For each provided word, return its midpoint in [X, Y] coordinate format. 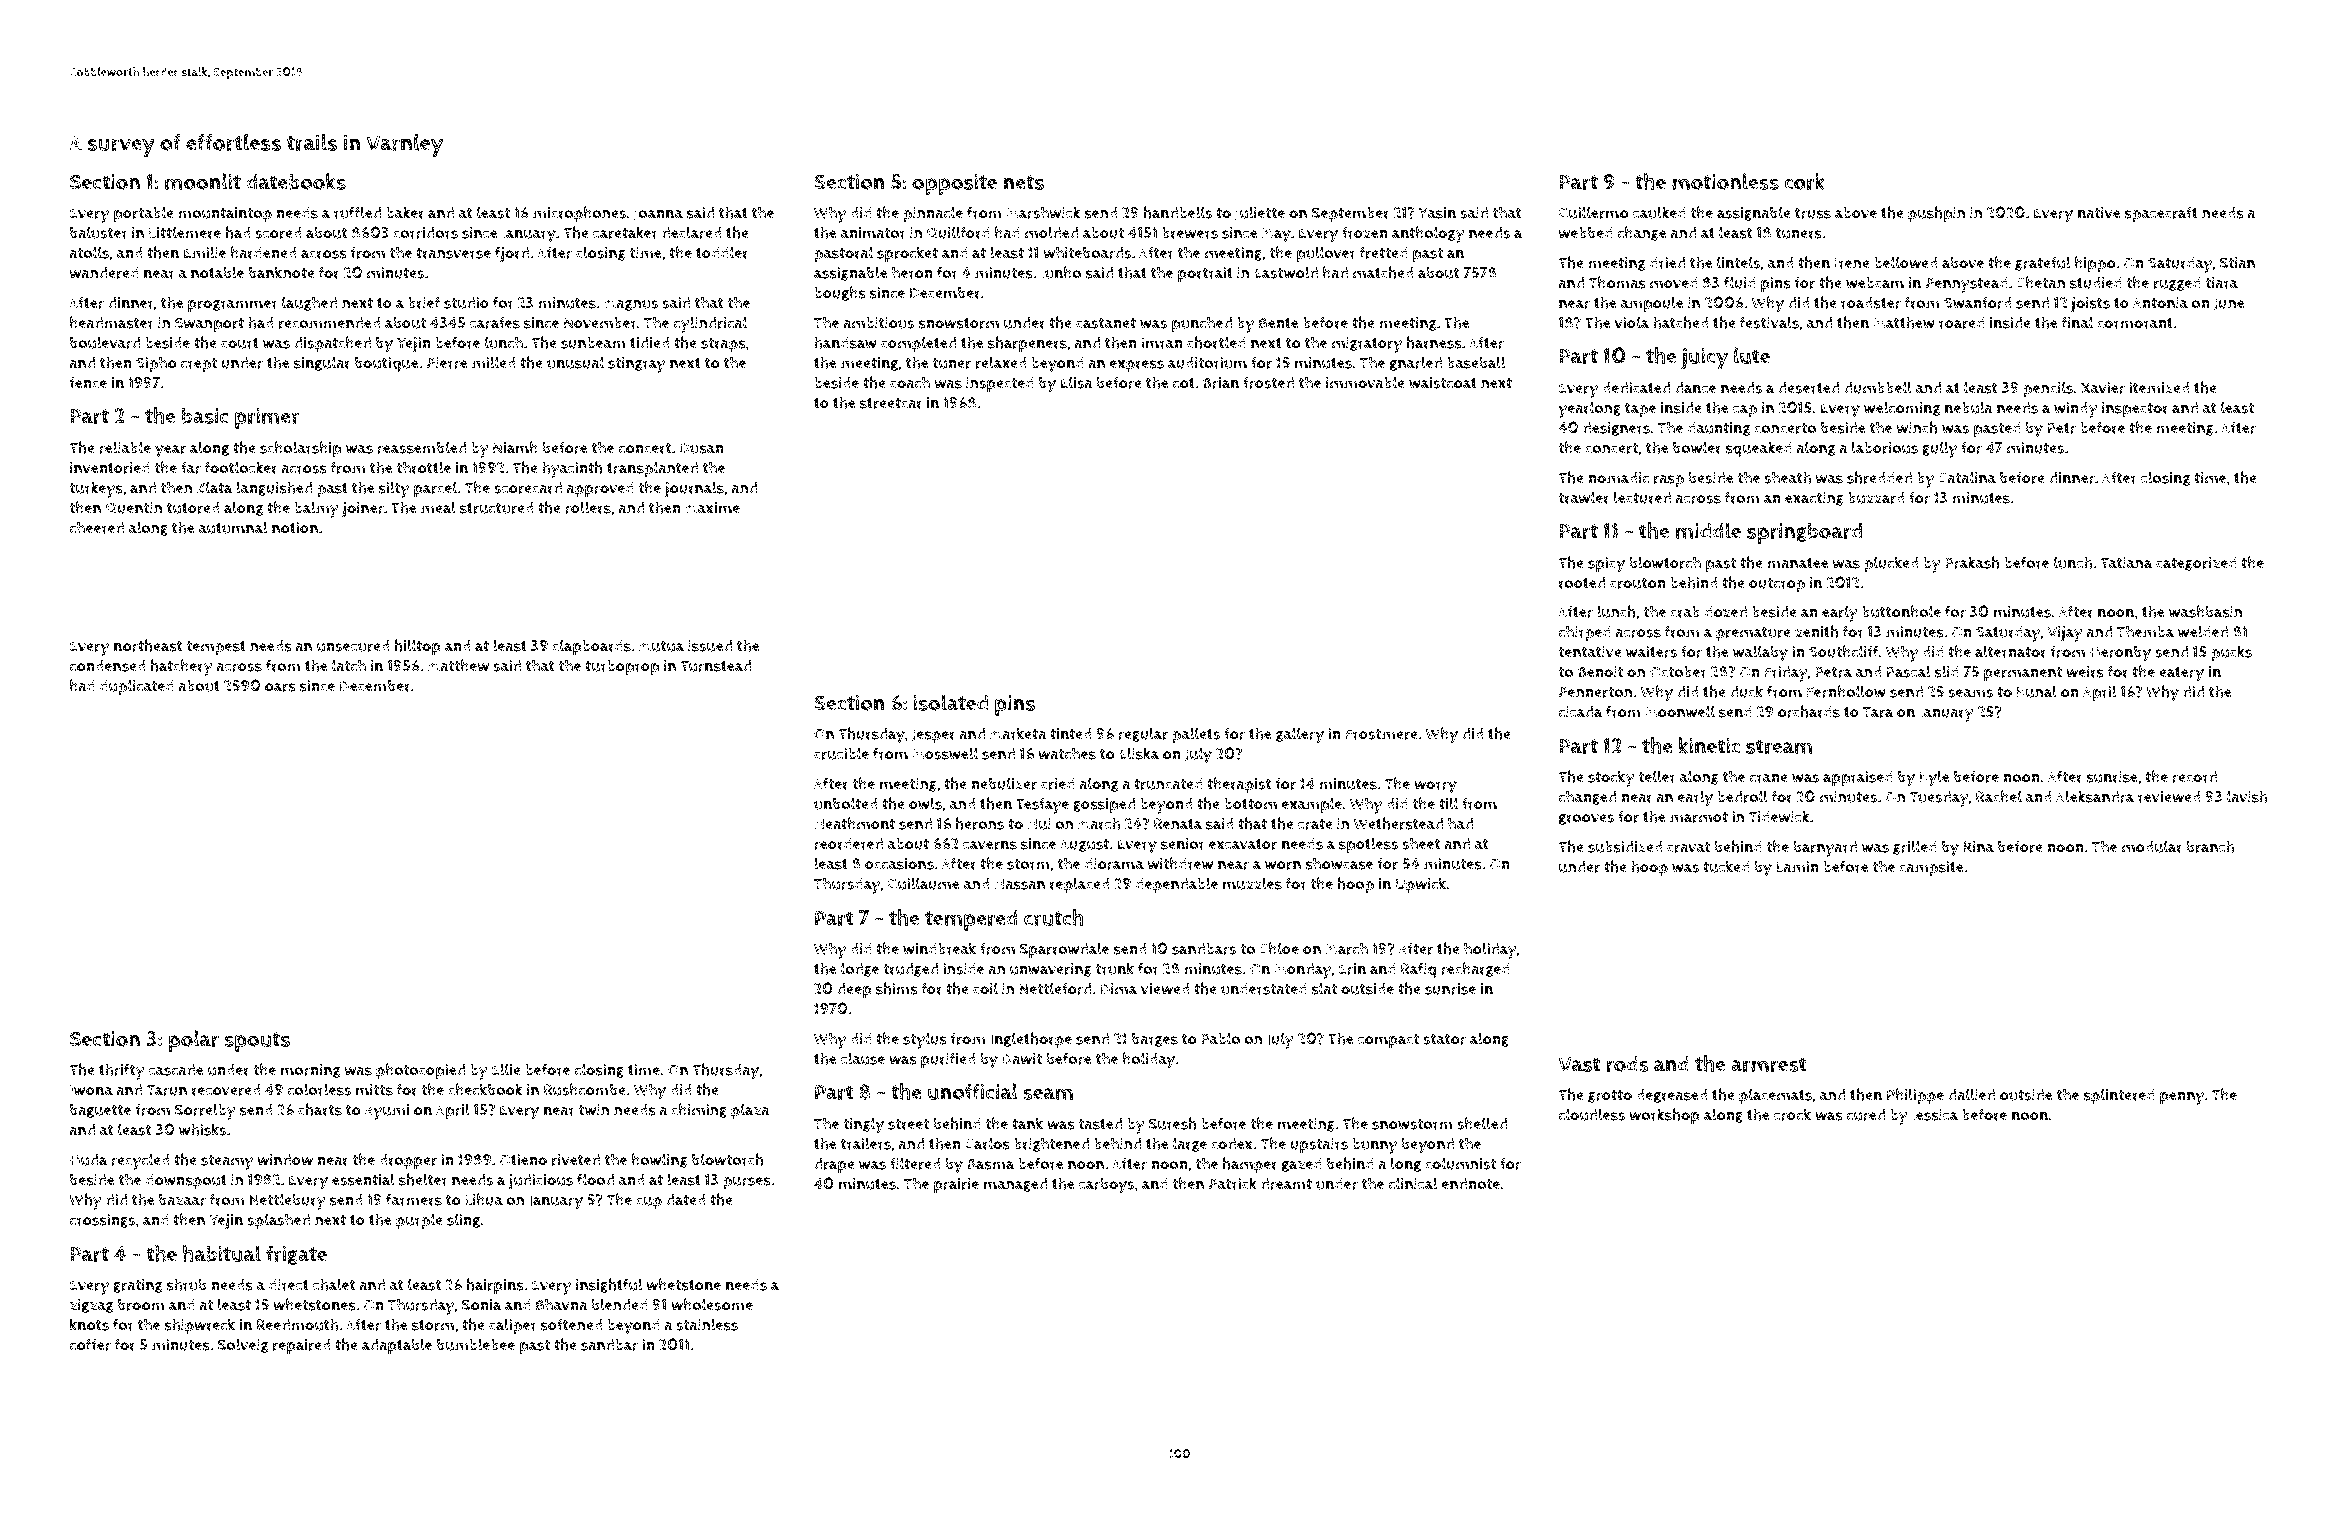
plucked [1891, 564]
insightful [609, 1285]
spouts [257, 1042]
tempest [216, 648]
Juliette [1260, 213]
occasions [899, 864]
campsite [1931, 869]
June [2229, 304]
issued [710, 646]
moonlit [203, 181]
